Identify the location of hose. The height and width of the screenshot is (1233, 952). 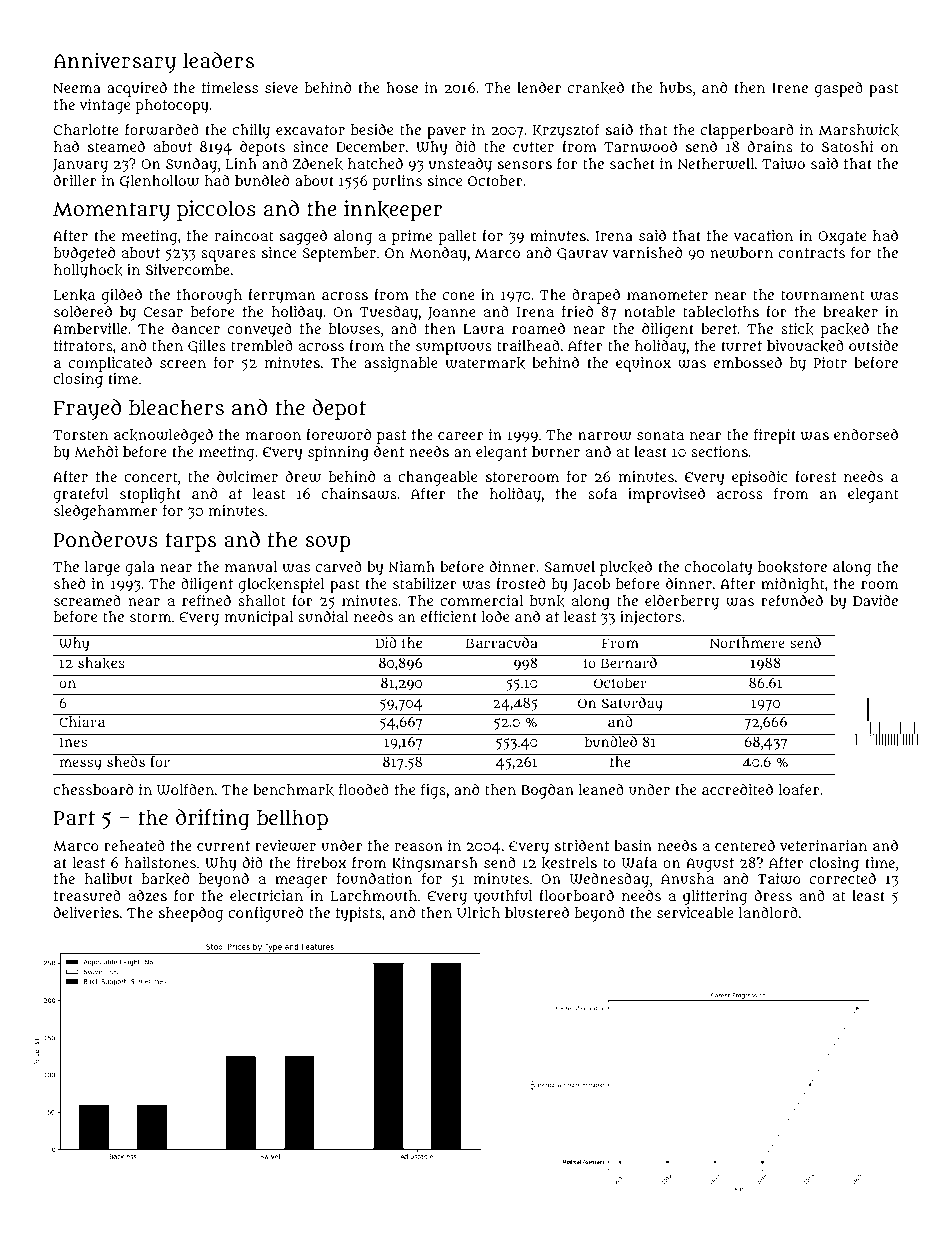
(402, 87).
